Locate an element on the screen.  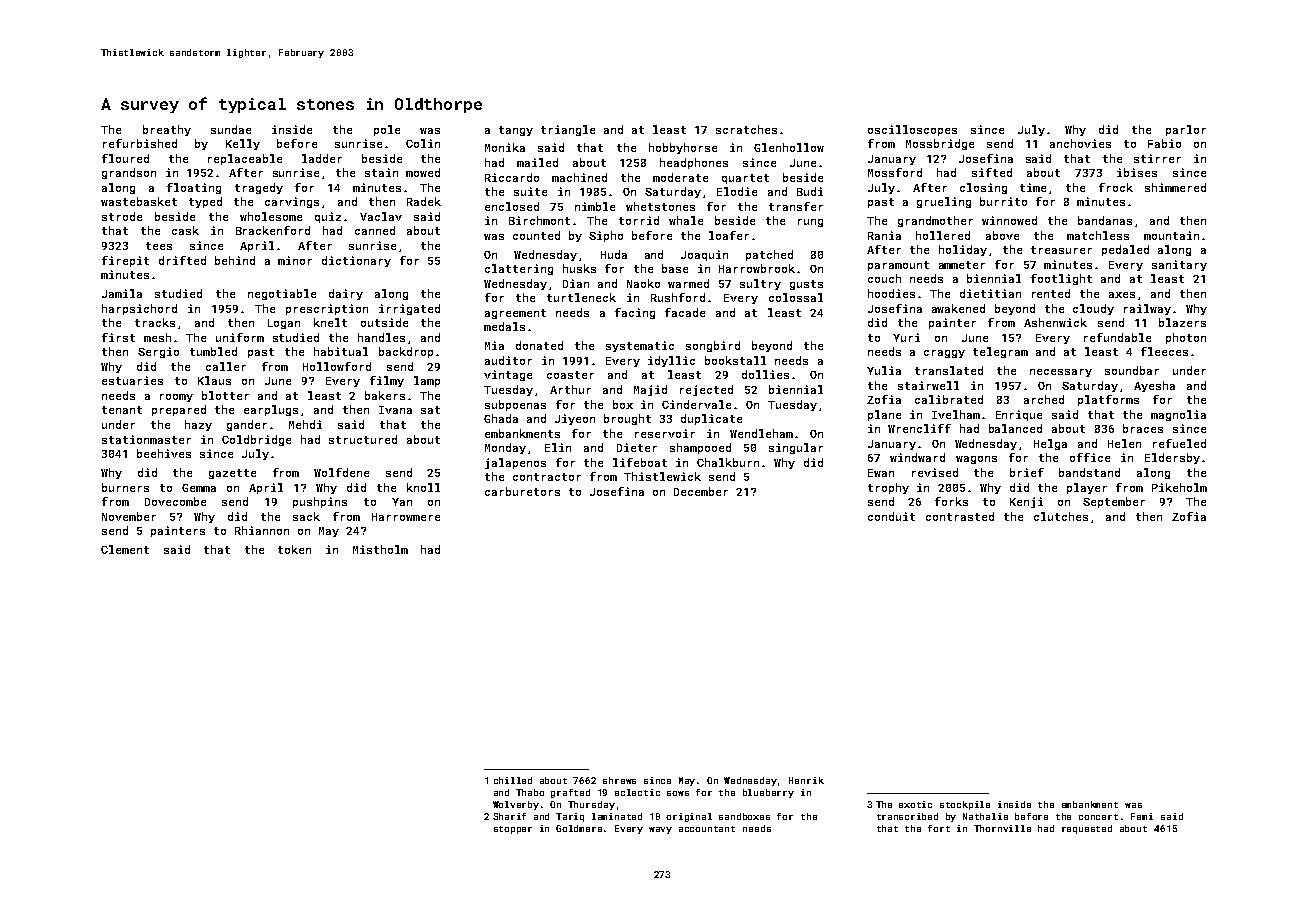
Henrik is located at coordinates (806, 780).
